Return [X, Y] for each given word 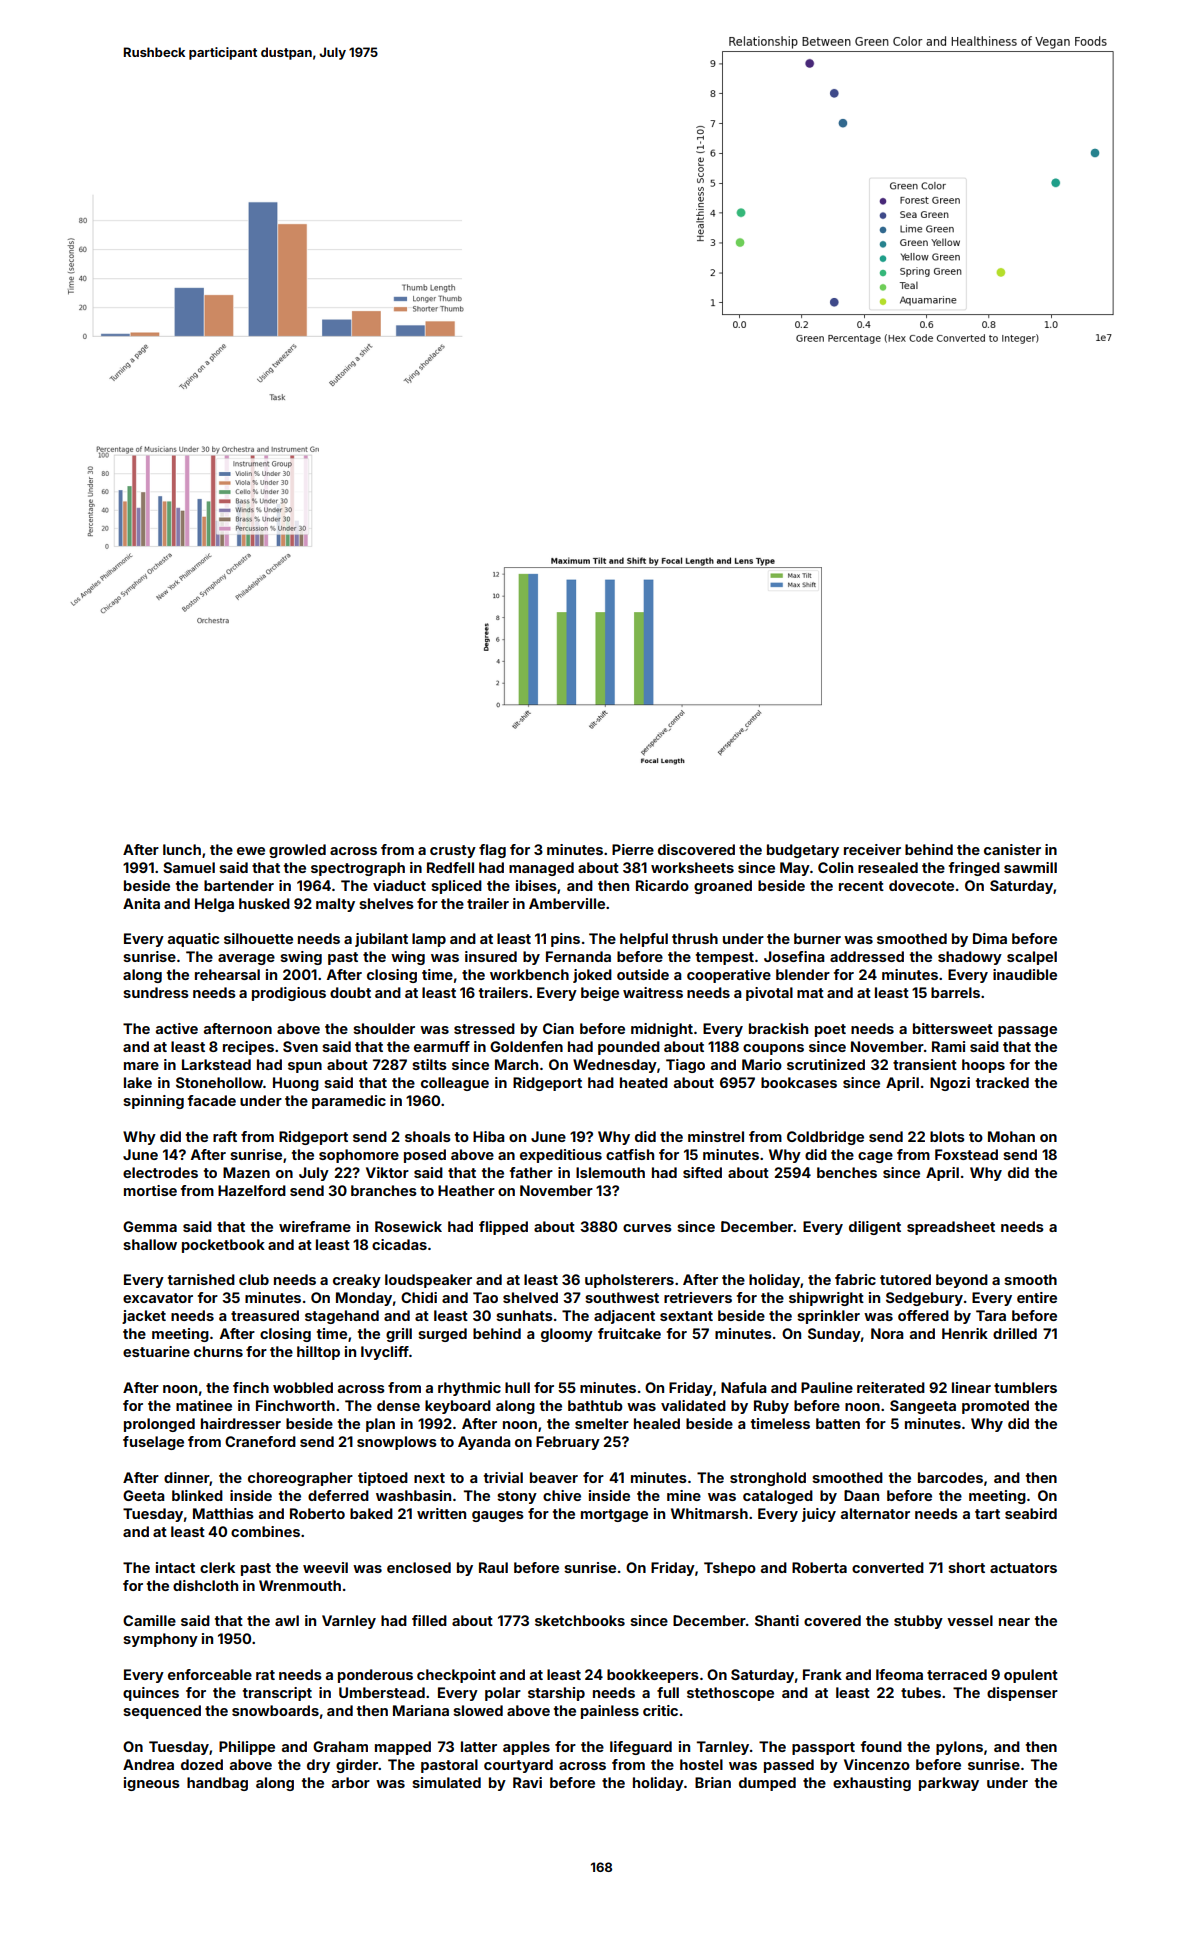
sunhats [524, 1315]
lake [138, 1082]
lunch [182, 849]
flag [492, 851]
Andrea [148, 1764]
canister [1012, 849]
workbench [529, 974]
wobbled [303, 1387]
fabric [855, 1279]
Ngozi [950, 1084]
